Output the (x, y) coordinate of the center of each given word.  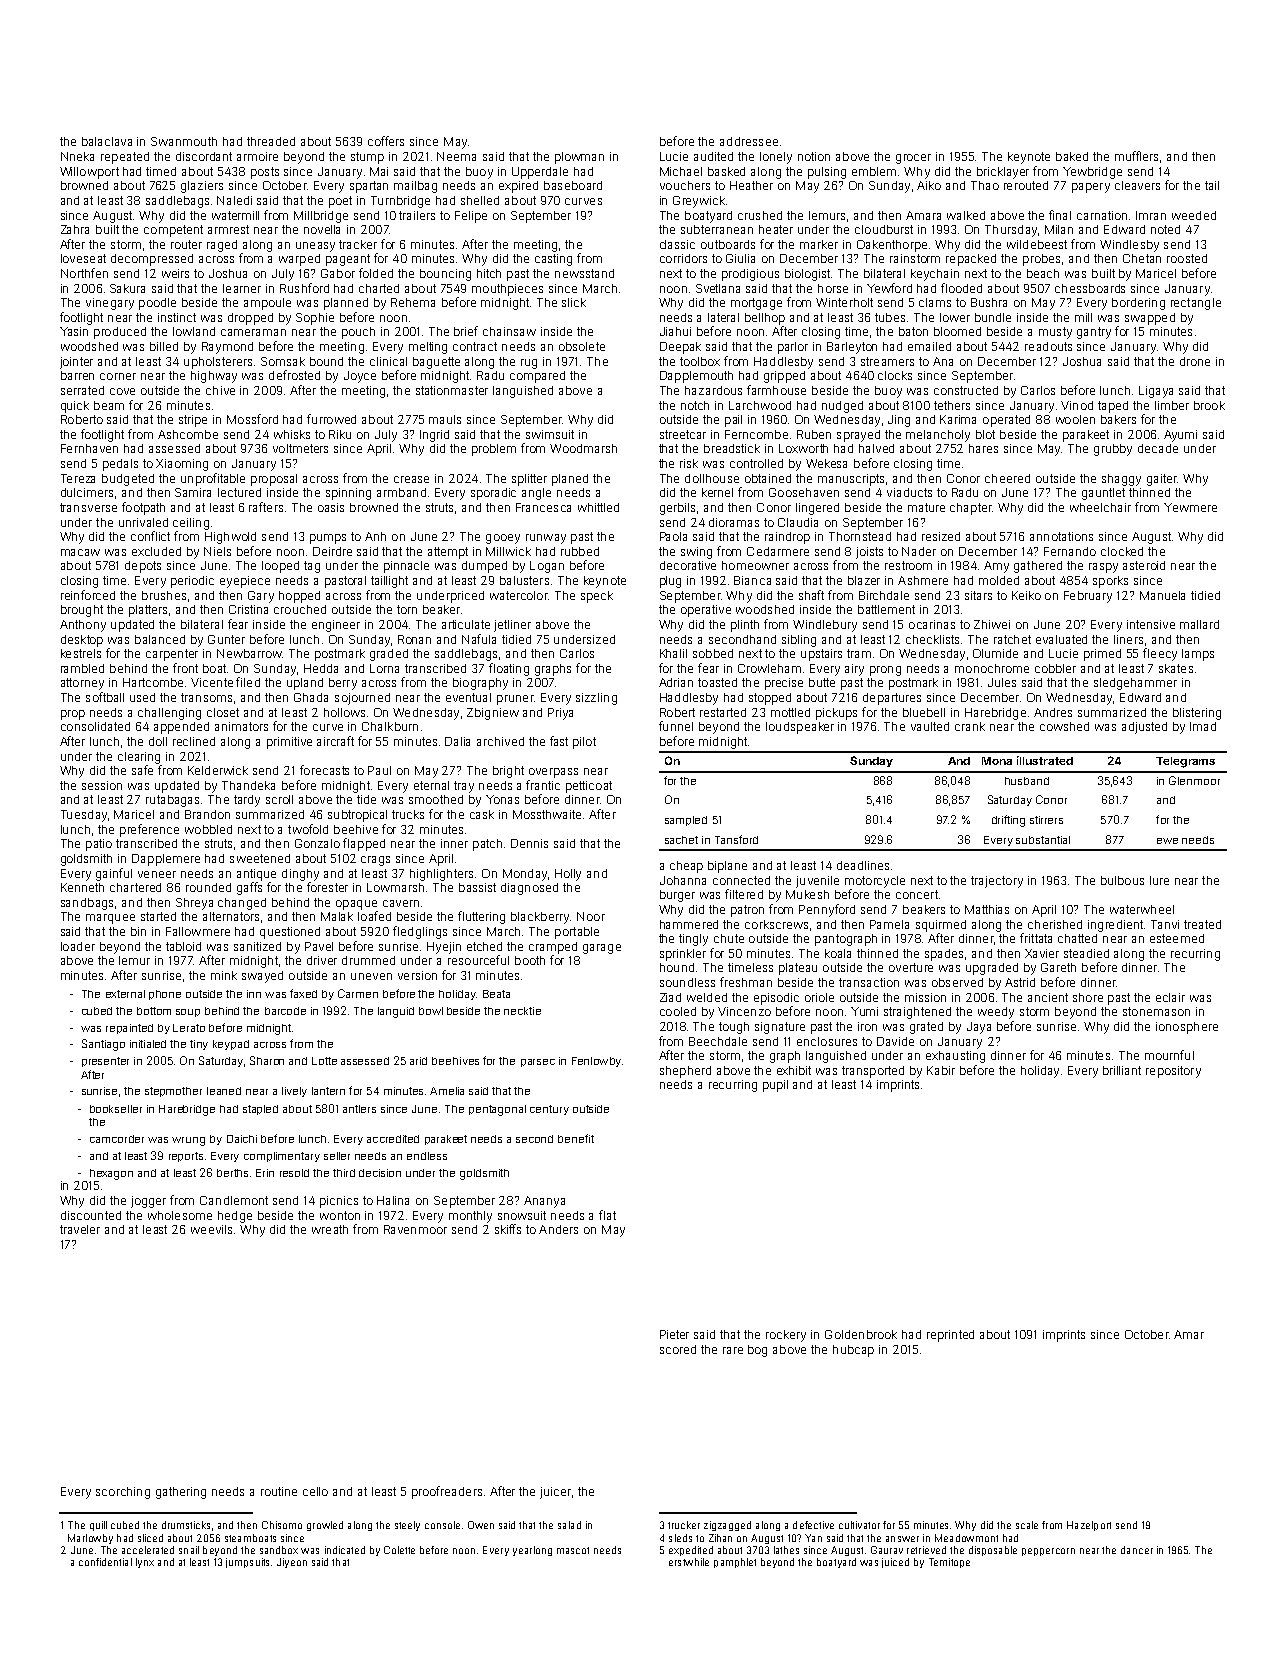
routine (279, 1491)
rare (733, 1350)
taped (1113, 407)
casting (553, 260)
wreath (330, 1229)
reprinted (950, 1336)
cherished (1055, 924)
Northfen (84, 273)
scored (678, 1349)
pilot (584, 743)
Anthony (83, 626)
